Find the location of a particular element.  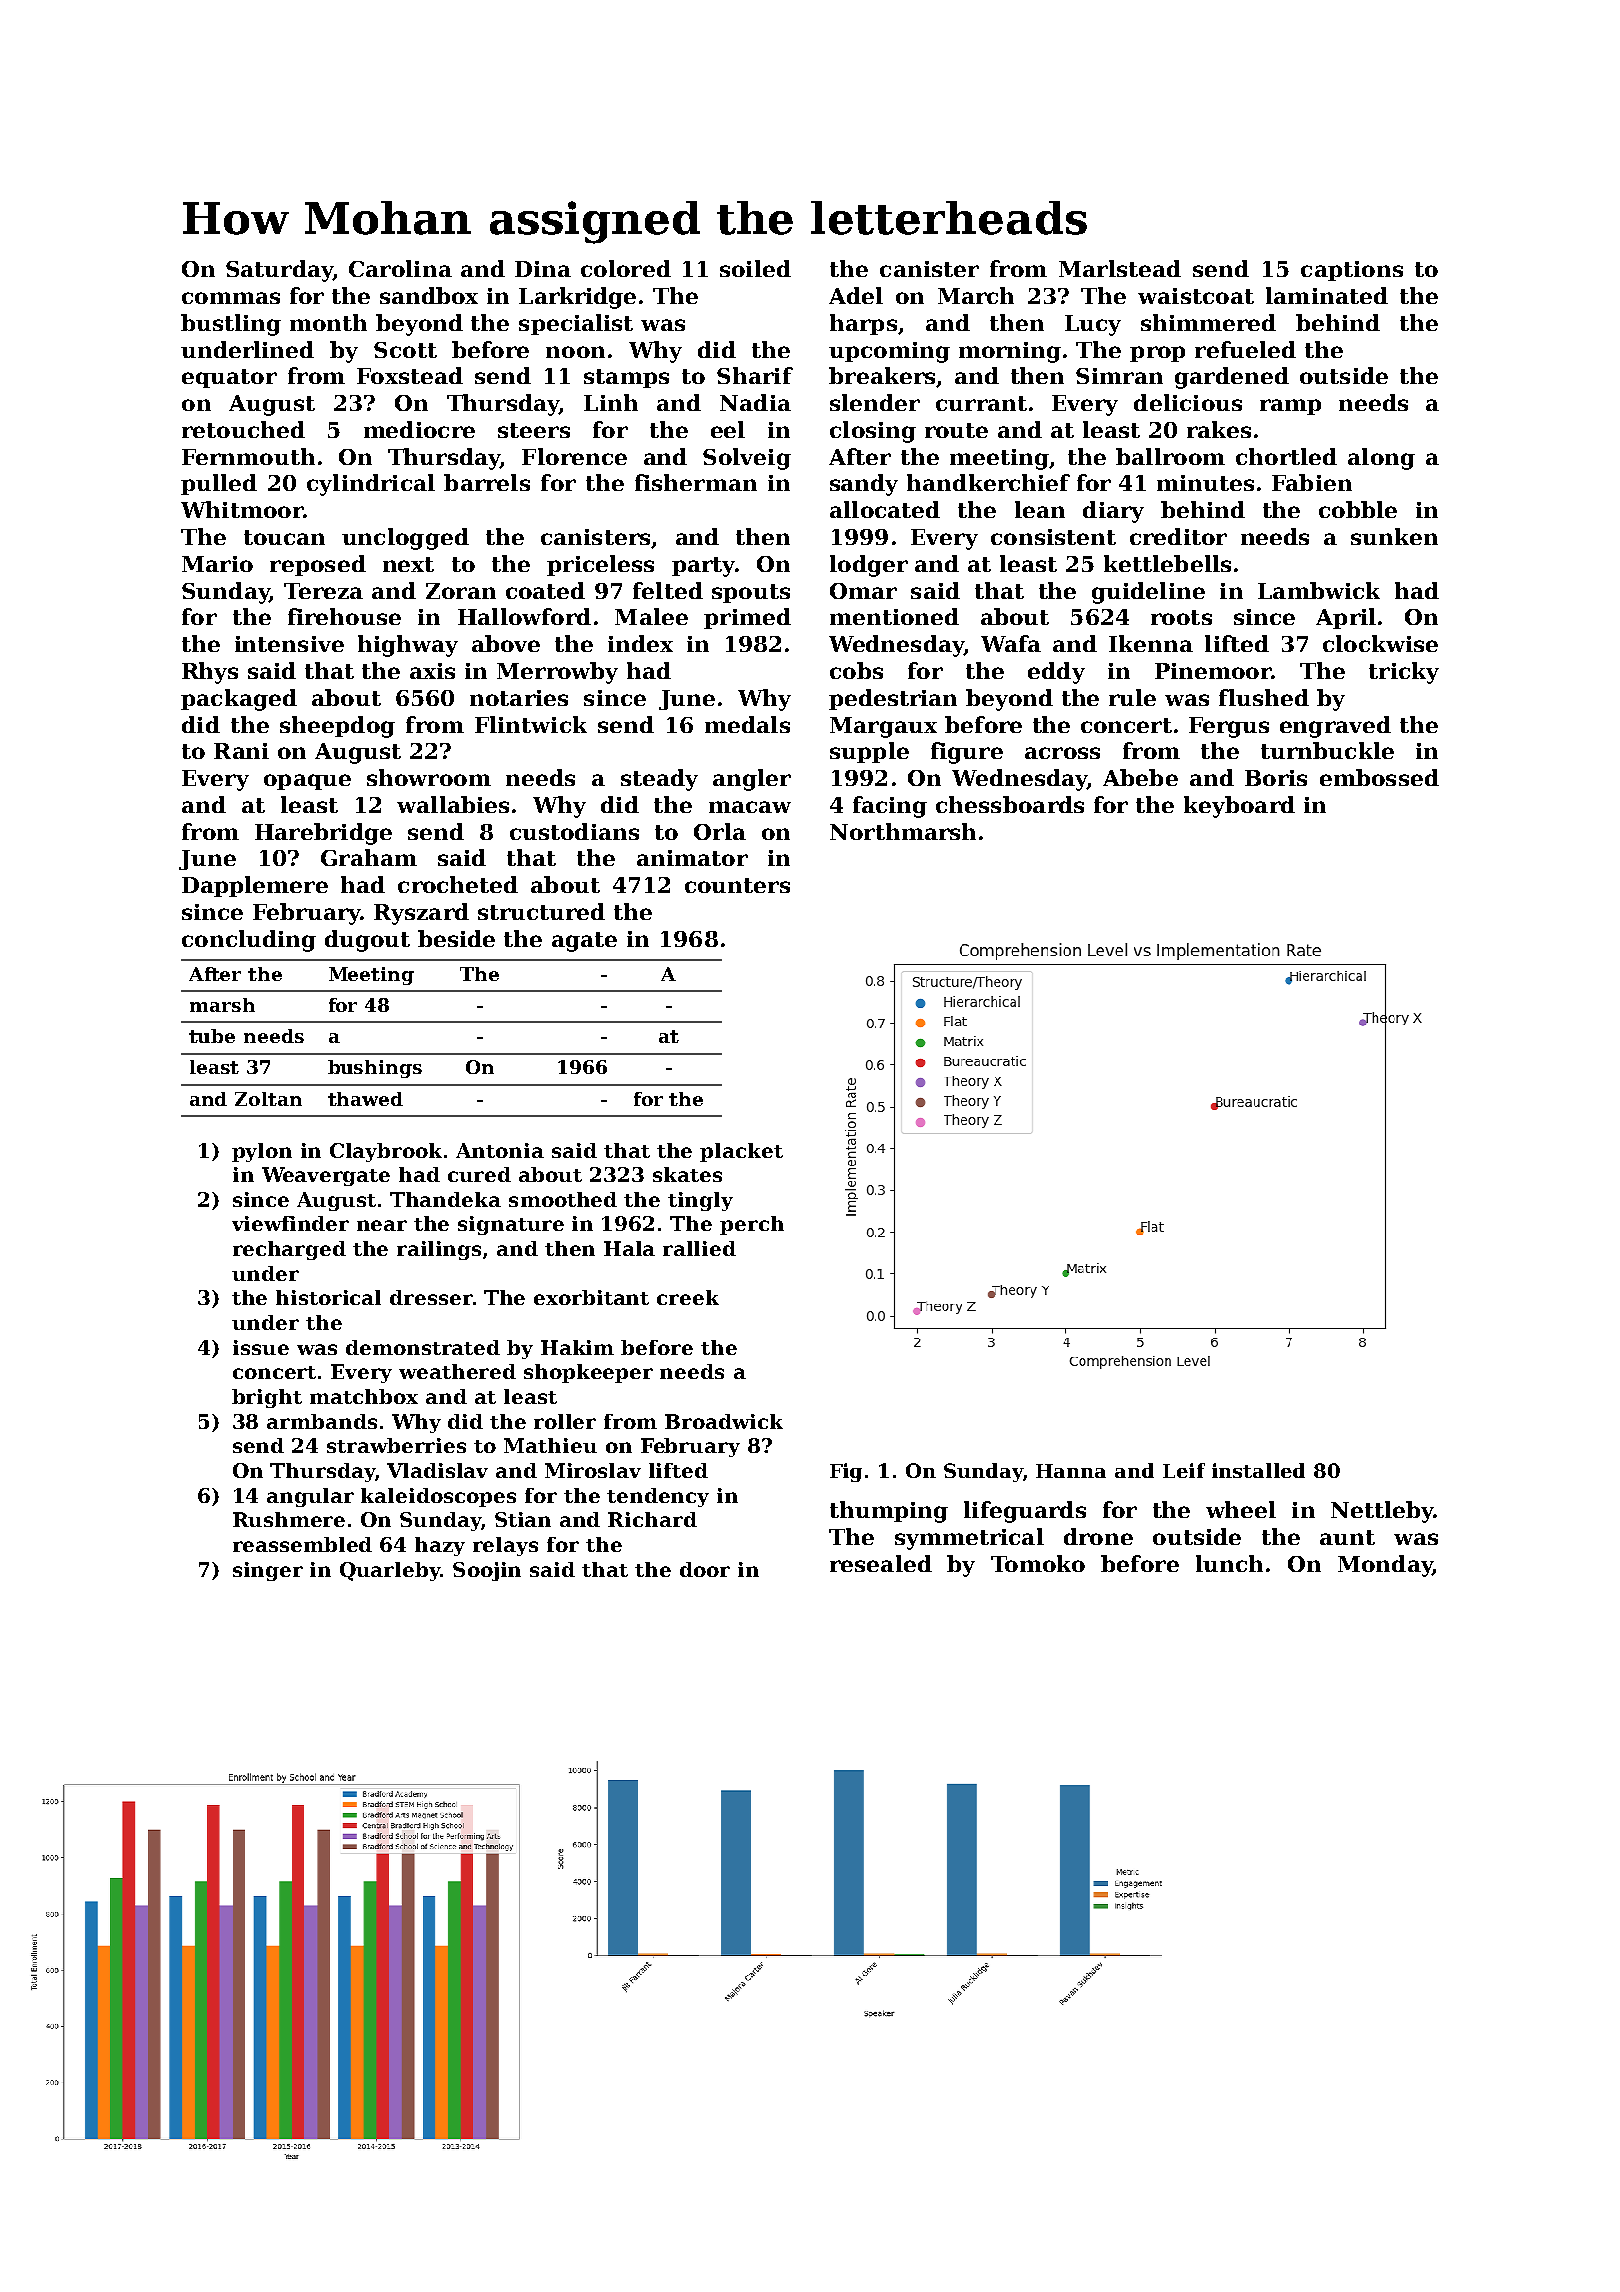

agate is located at coordinates (584, 942).
